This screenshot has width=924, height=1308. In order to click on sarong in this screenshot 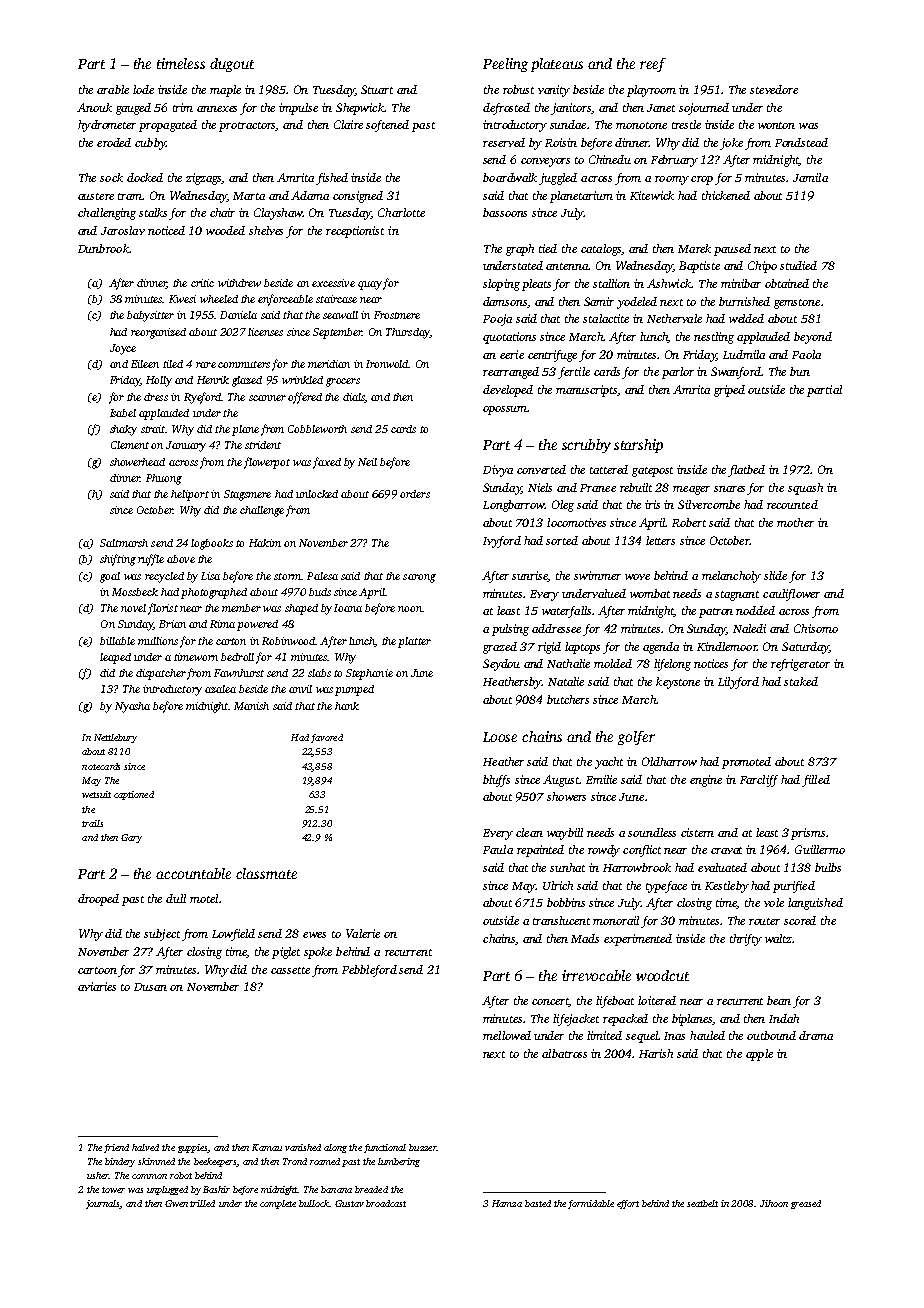, I will do `click(419, 578)`.
